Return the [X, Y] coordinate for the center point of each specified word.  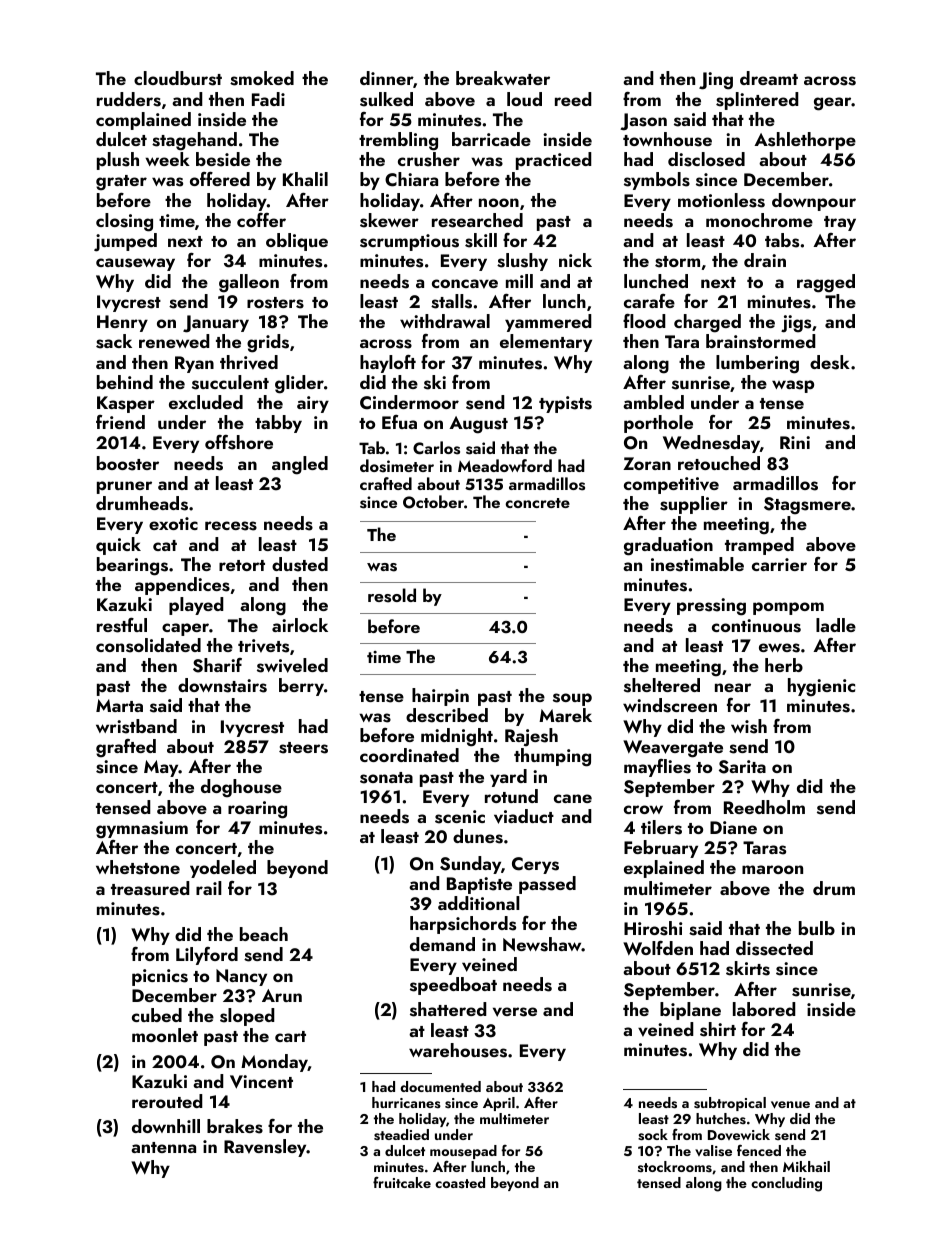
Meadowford [505, 465]
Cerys [535, 865]
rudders [129, 99]
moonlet [165, 1035]
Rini [795, 442]
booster [128, 463]
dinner [386, 78]
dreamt [769, 78]
